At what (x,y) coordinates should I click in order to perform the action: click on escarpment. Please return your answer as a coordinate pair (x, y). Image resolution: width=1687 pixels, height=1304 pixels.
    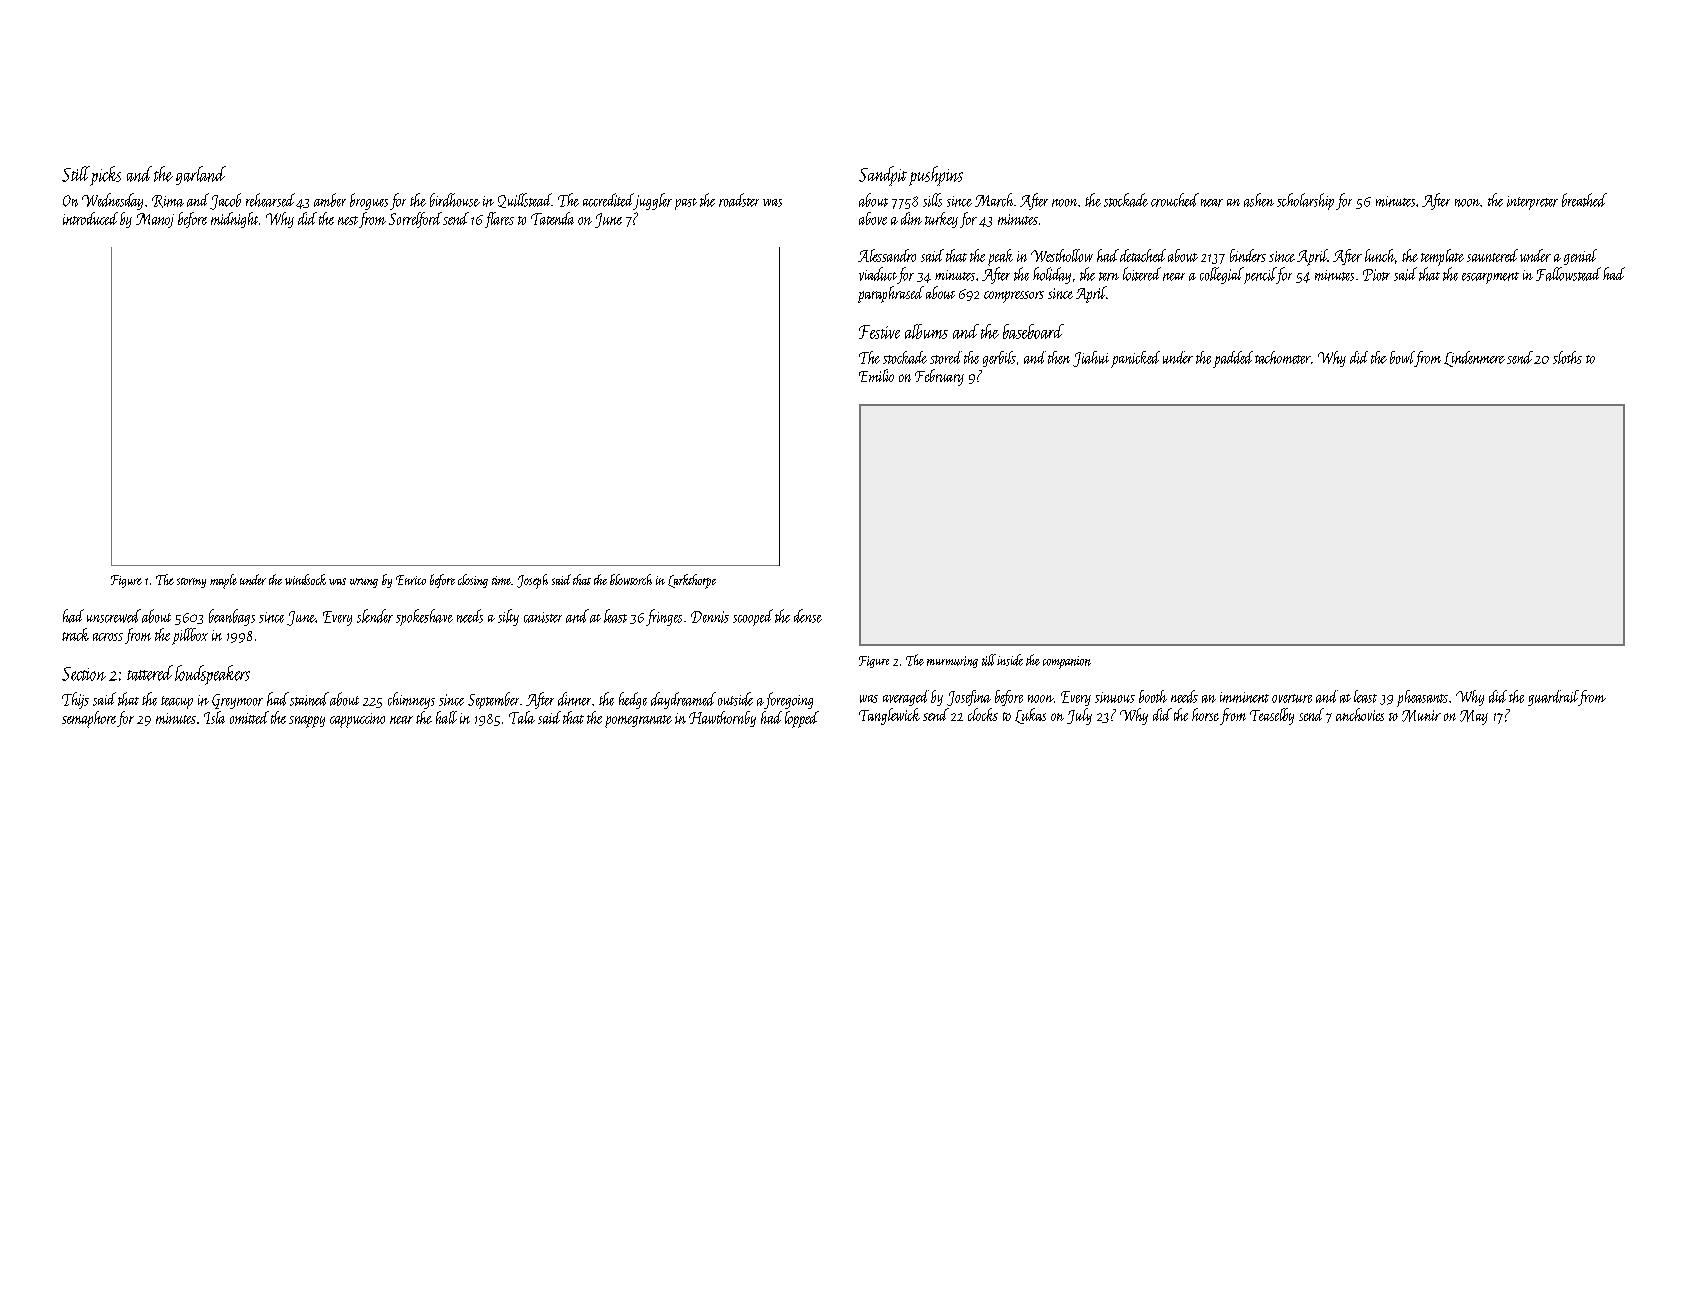
    Looking at the image, I should click on (1490, 278).
